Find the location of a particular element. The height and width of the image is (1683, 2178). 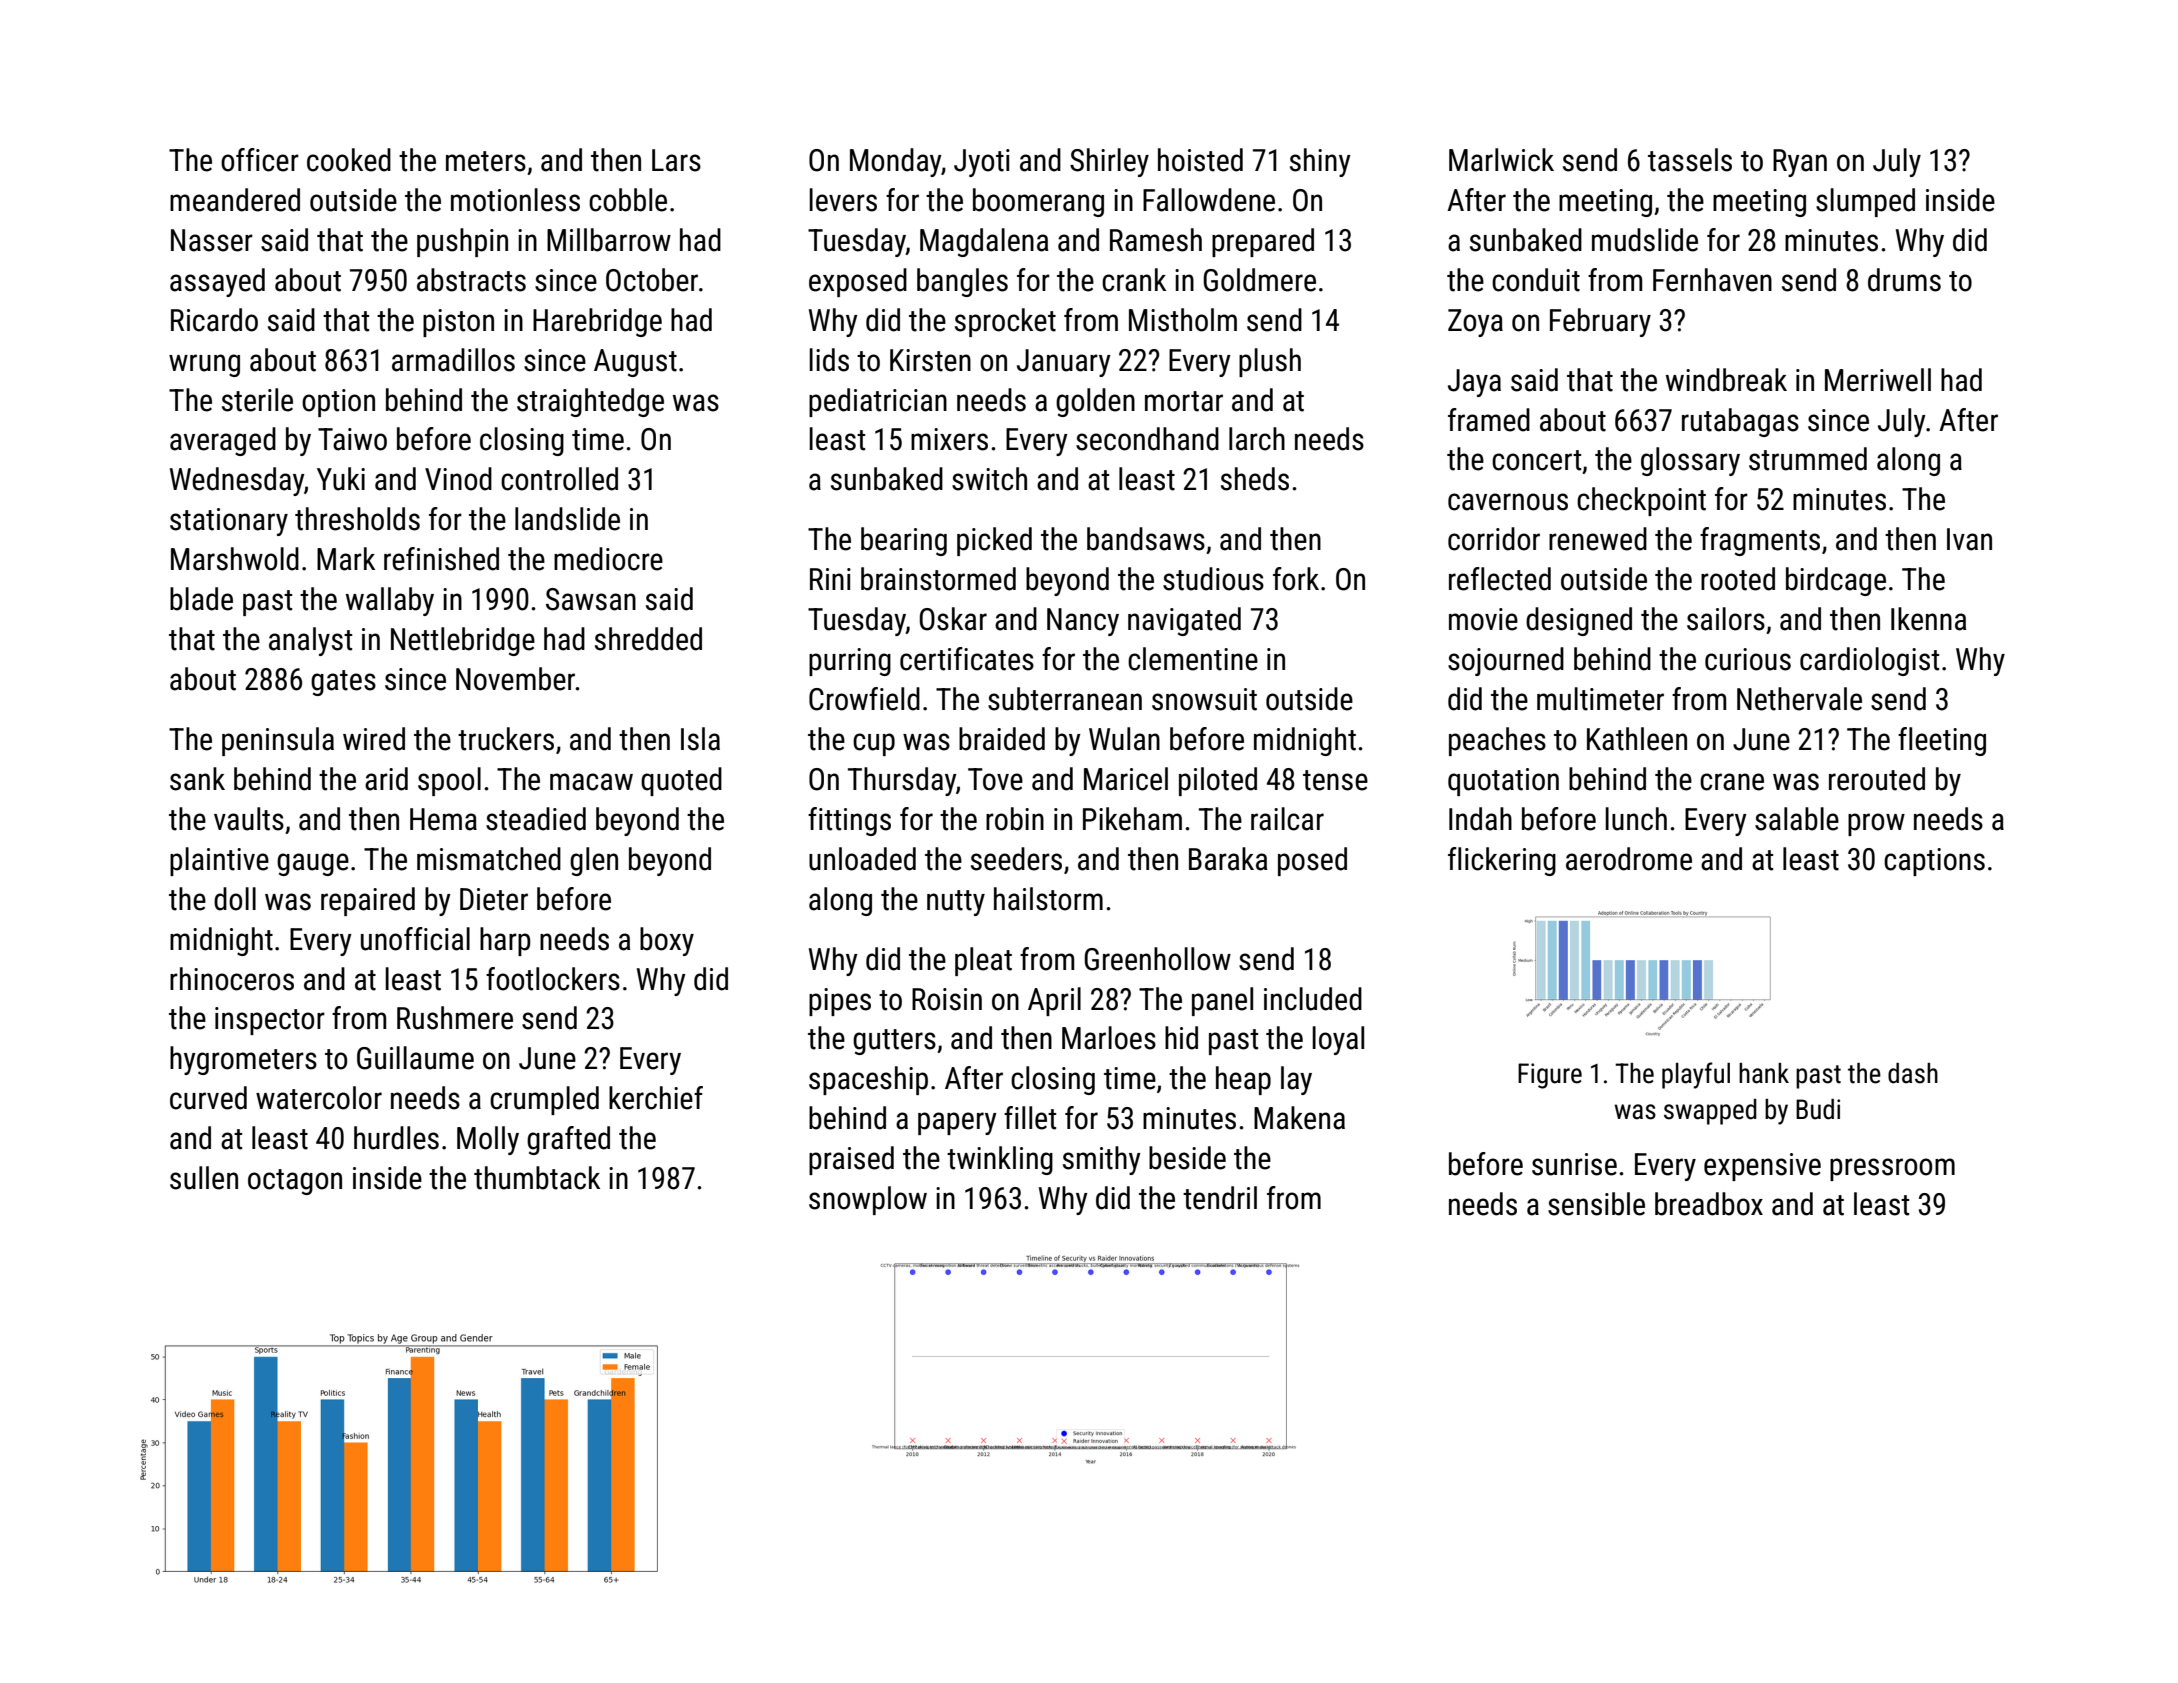

Oskar is located at coordinates (953, 619).
